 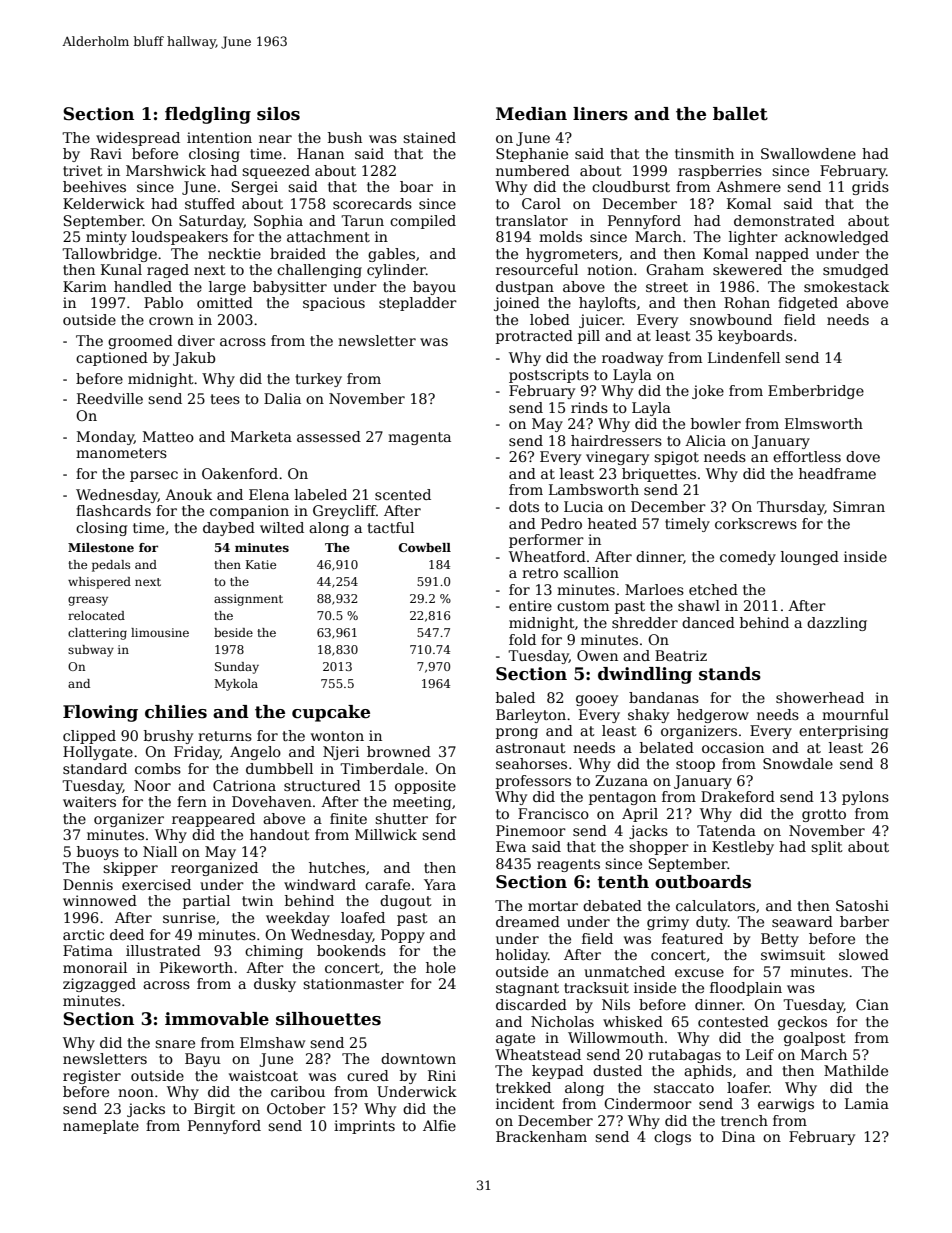 What do you see at coordinates (549, 376) in the screenshot?
I see `postscripts` at bounding box center [549, 376].
